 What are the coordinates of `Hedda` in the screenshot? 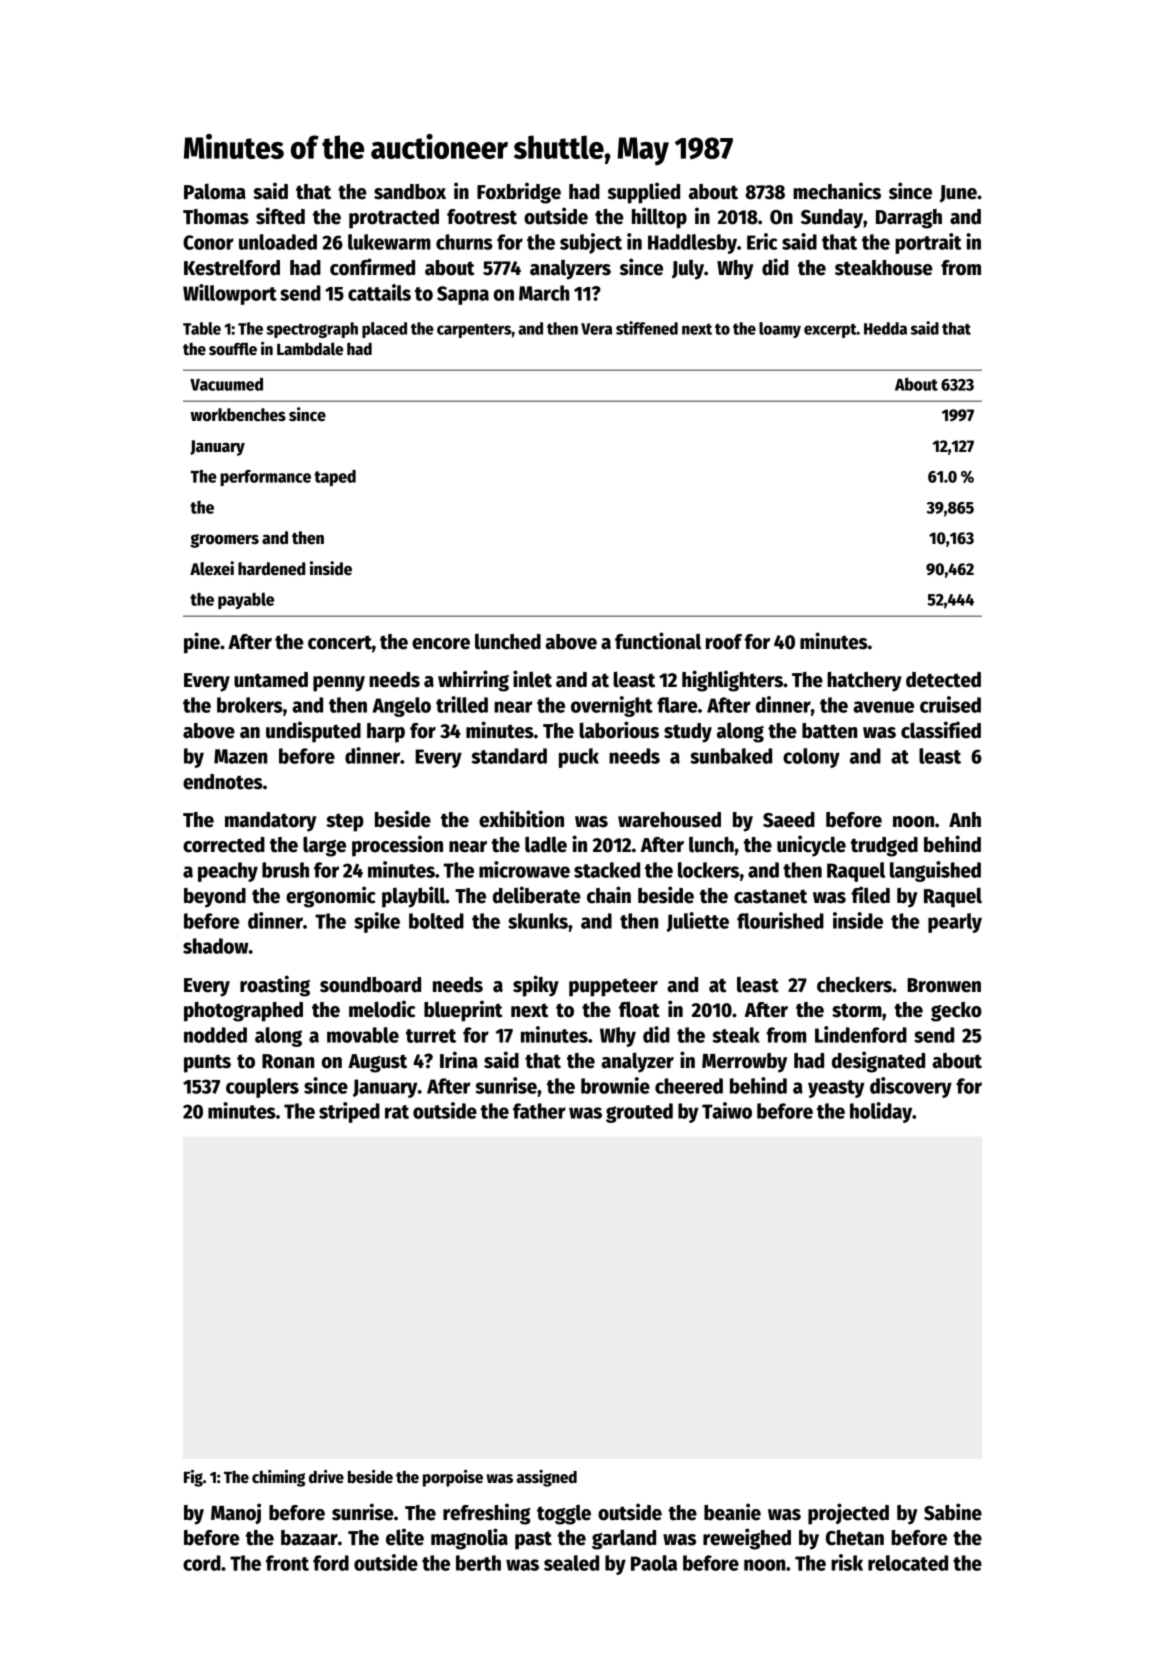 It's located at (885, 328).
